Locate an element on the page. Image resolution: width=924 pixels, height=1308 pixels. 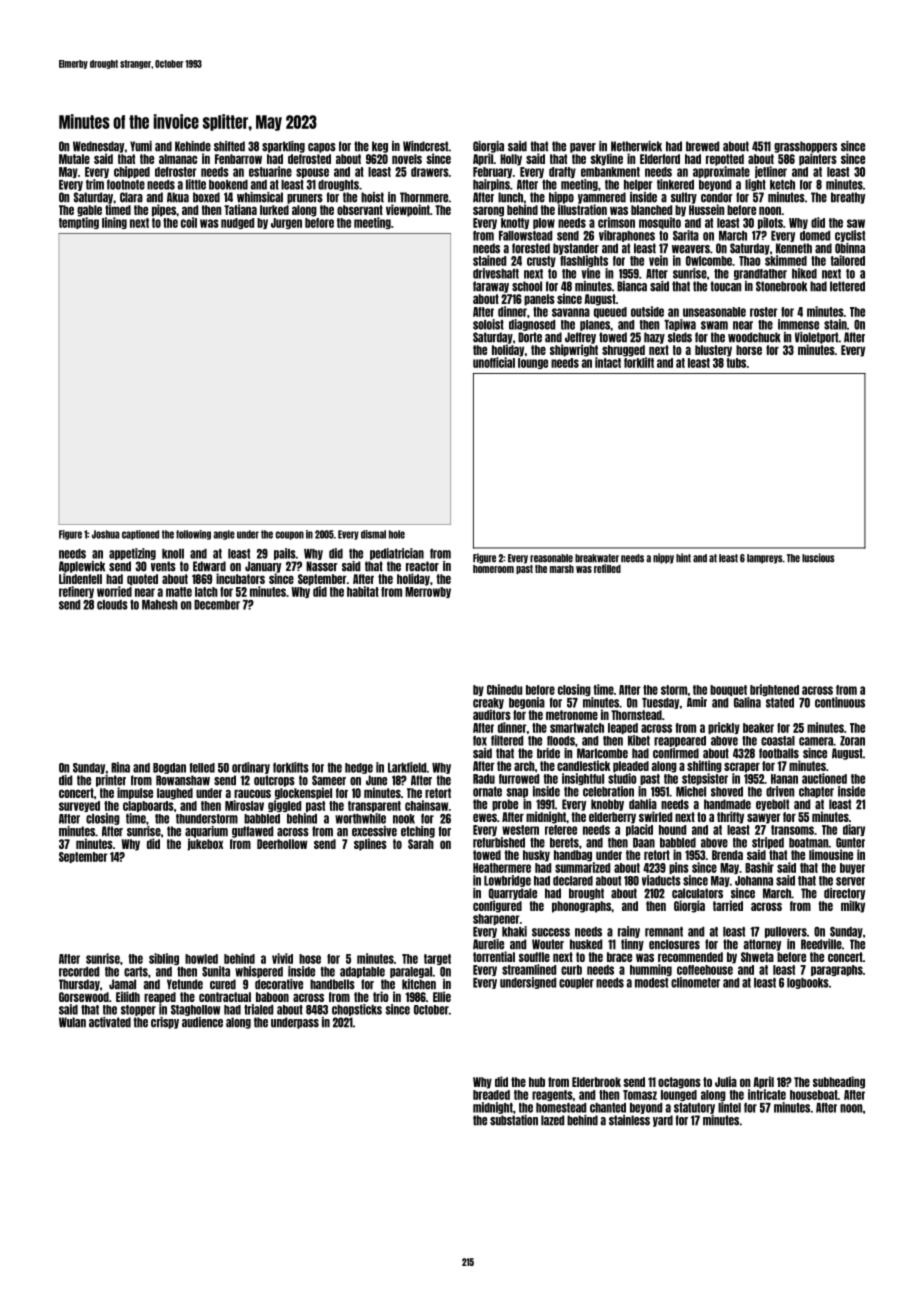
novels is located at coordinates (407, 159).
